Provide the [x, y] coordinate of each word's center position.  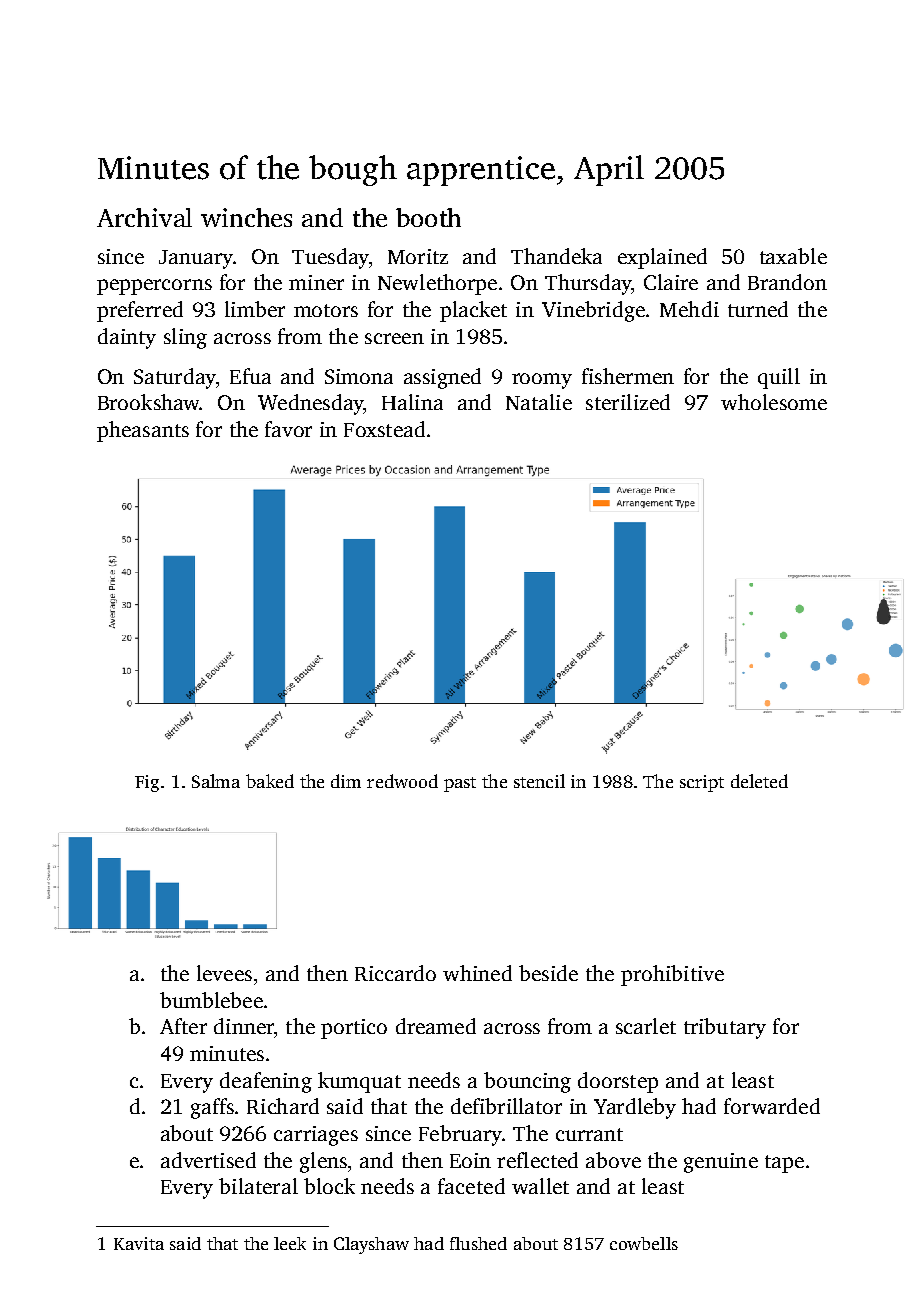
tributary [725, 1028]
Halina [412, 402]
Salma [216, 781]
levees [224, 973]
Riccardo [395, 973]
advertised [208, 1160]
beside [548, 973]
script [702, 783]
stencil [539, 781]
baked [270, 781]
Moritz [418, 256]
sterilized [628, 402]
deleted [759, 781]
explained [662, 258]
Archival [144, 217]
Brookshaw [149, 402]
